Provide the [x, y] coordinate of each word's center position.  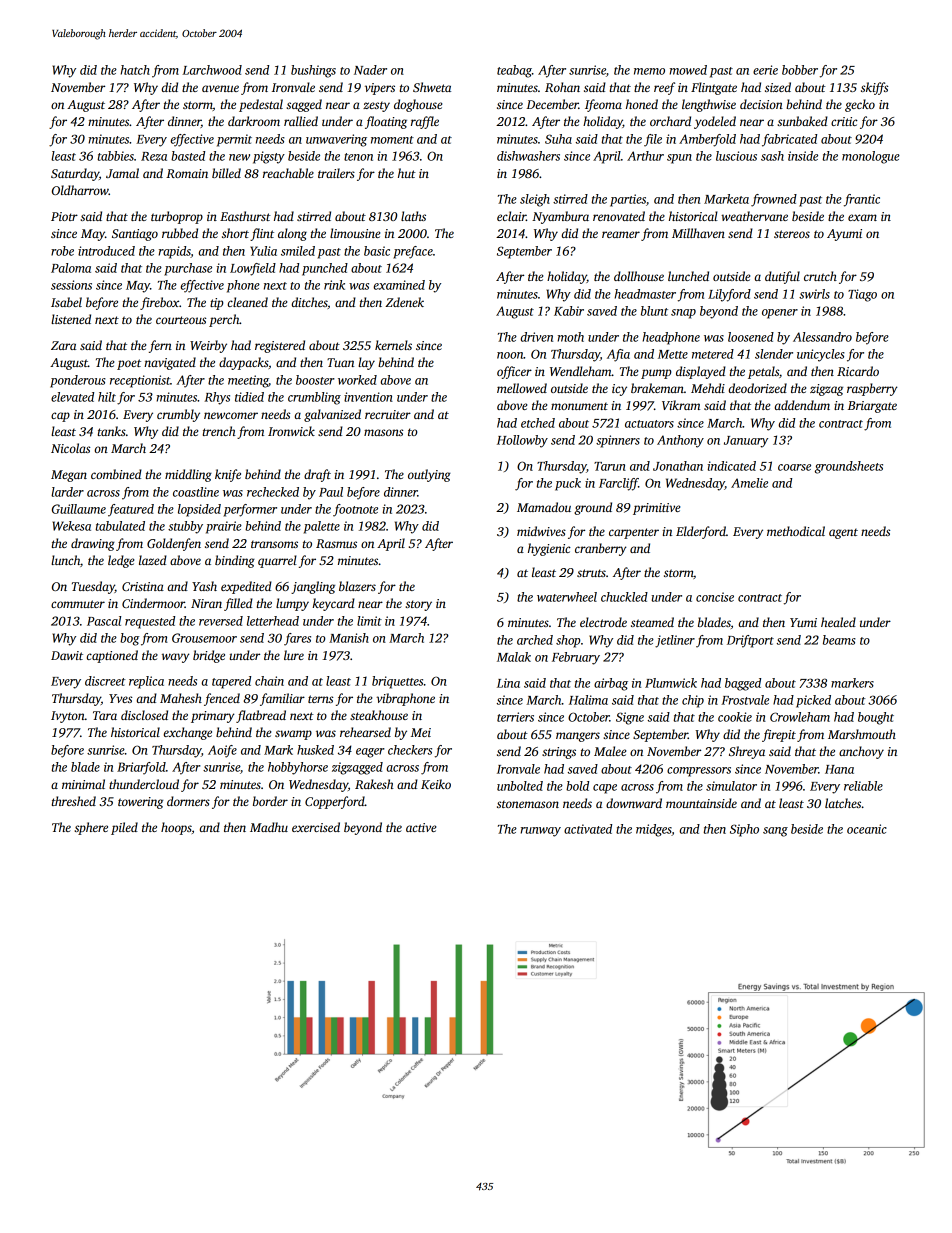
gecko [860, 105]
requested [150, 622]
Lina [508, 683]
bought [876, 718]
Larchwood [212, 70]
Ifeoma [603, 105]
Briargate [872, 407]
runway [541, 832]
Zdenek [404, 302]
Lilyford [729, 295]
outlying [429, 475]
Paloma [71, 268]
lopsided [199, 510]
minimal [83, 784]
